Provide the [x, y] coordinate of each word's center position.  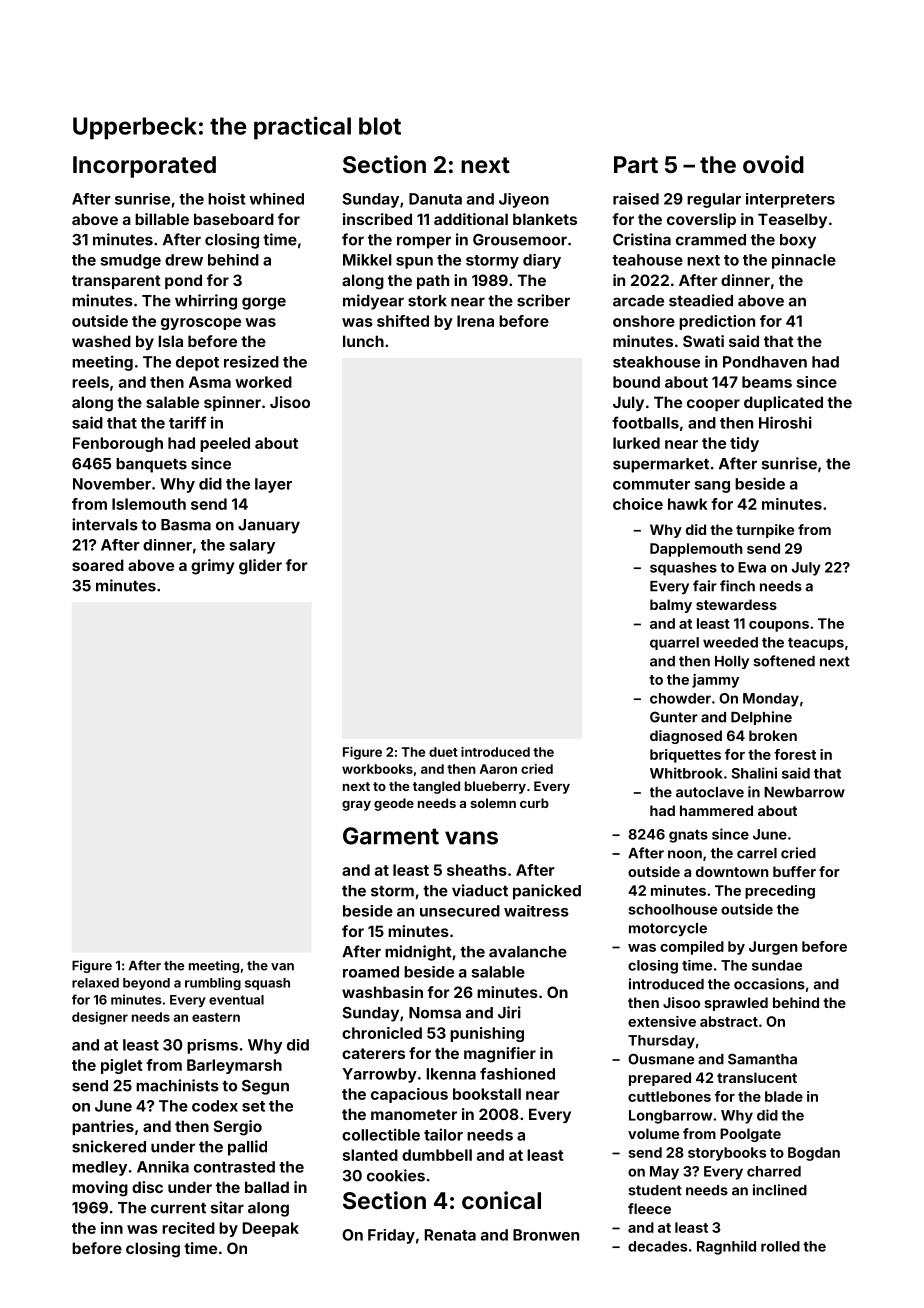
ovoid [773, 164]
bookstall [487, 1094]
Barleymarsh [234, 1066]
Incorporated [144, 167]
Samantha [762, 1059]
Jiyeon [524, 200]
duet [443, 752]
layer [273, 485]
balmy [671, 606]
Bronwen [546, 1235]
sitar [227, 1207]
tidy [744, 444]
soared [98, 565]
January [269, 526]
